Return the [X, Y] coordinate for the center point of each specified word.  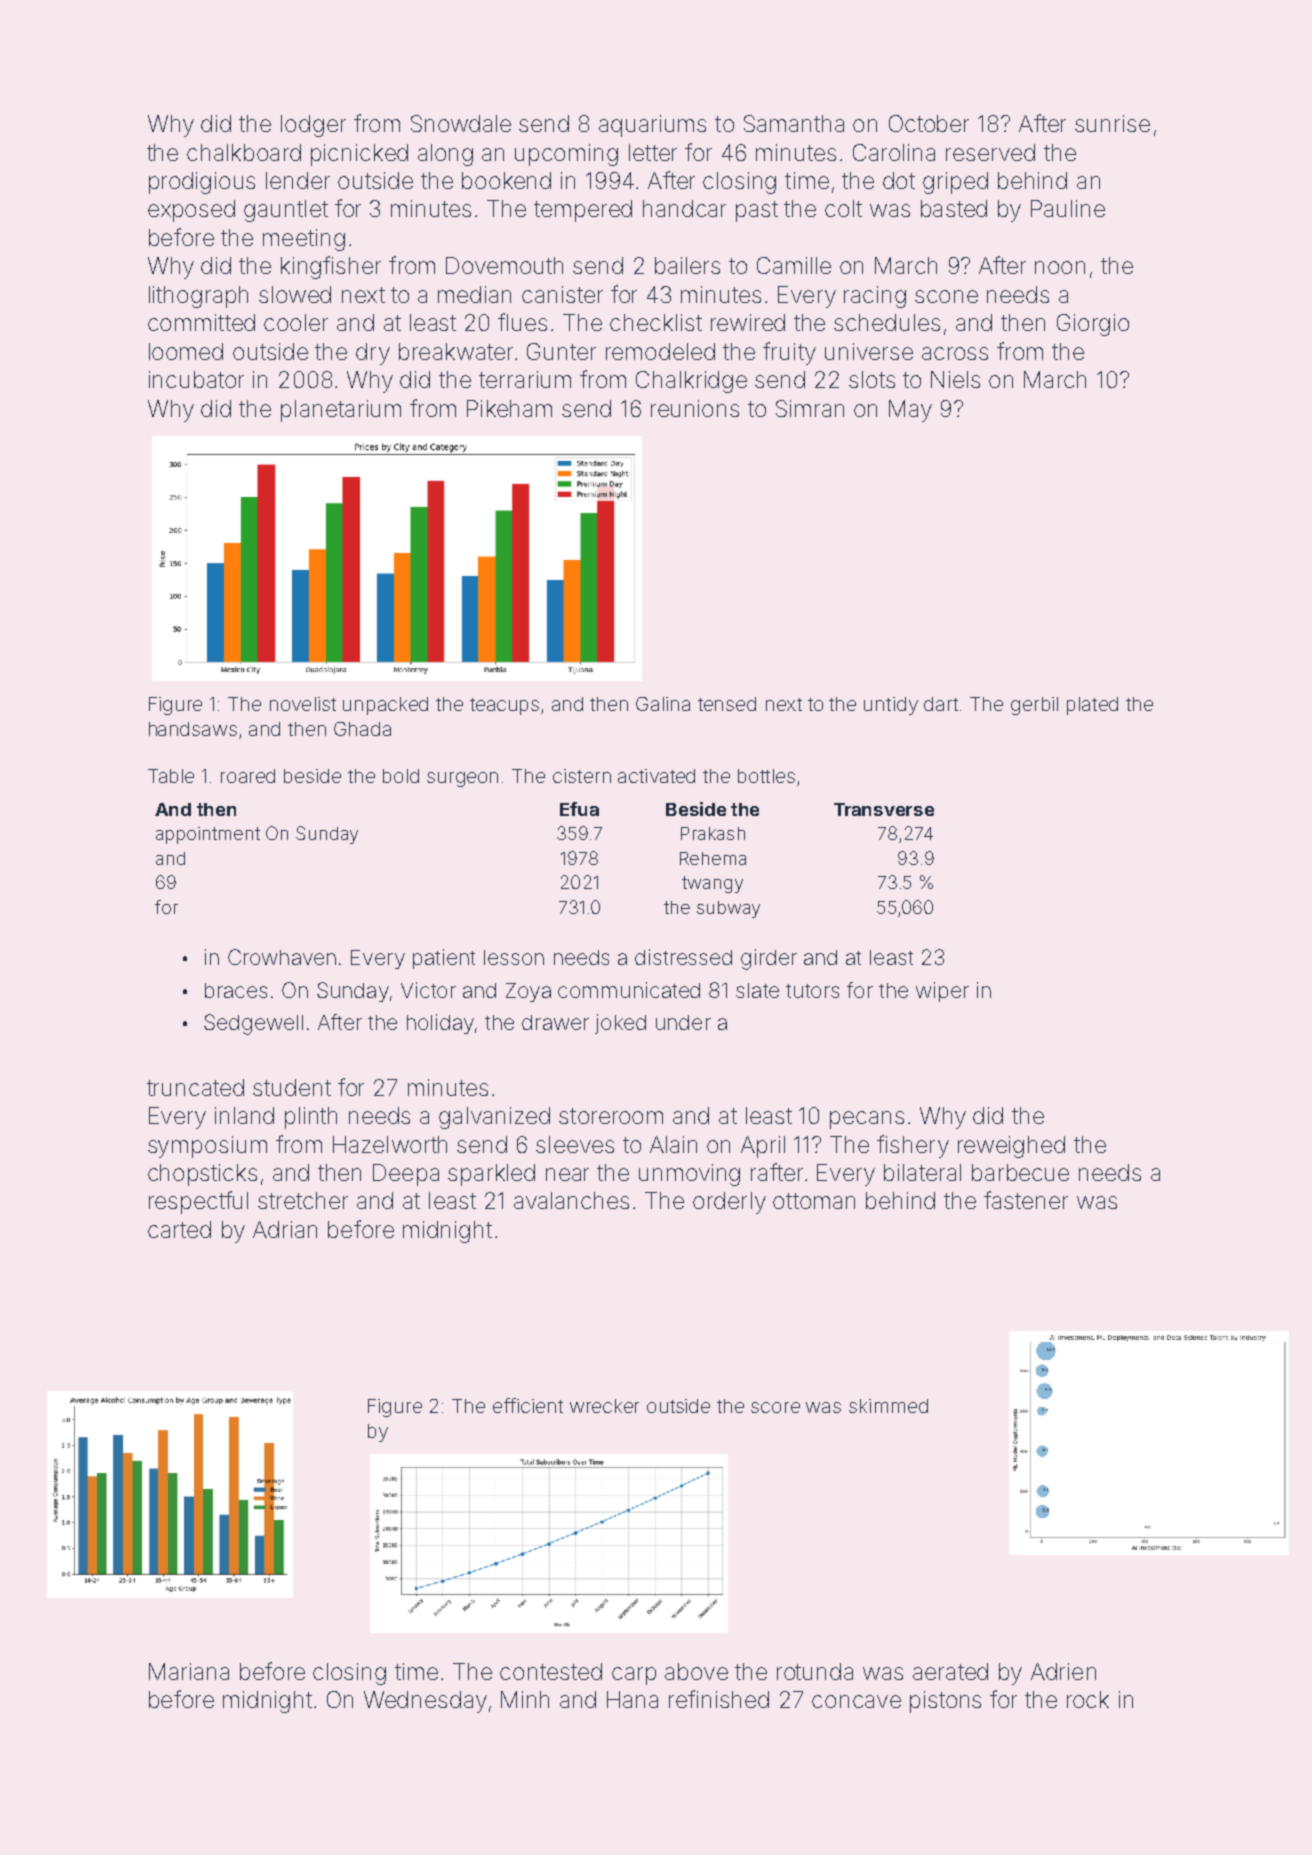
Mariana [189, 1671]
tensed [727, 704]
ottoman [814, 1201]
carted [179, 1229]
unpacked [385, 706]
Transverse [884, 809]
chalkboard [244, 152]
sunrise [1112, 123]
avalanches [571, 1200]
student [292, 1087]
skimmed [888, 1406]
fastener [1026, 1200]
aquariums [652, 126]
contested [551, 1671]
